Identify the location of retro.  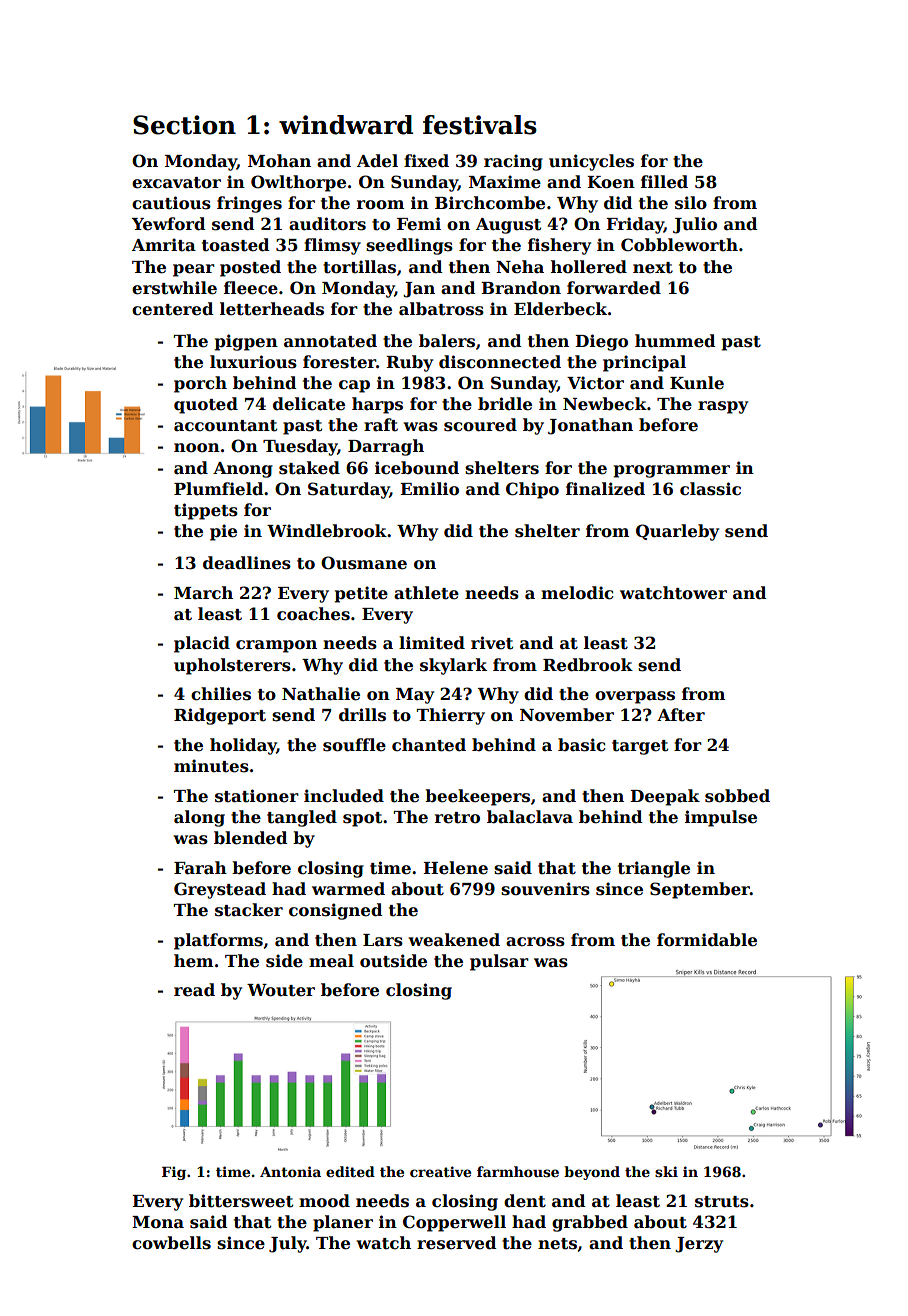
(457, 818).
